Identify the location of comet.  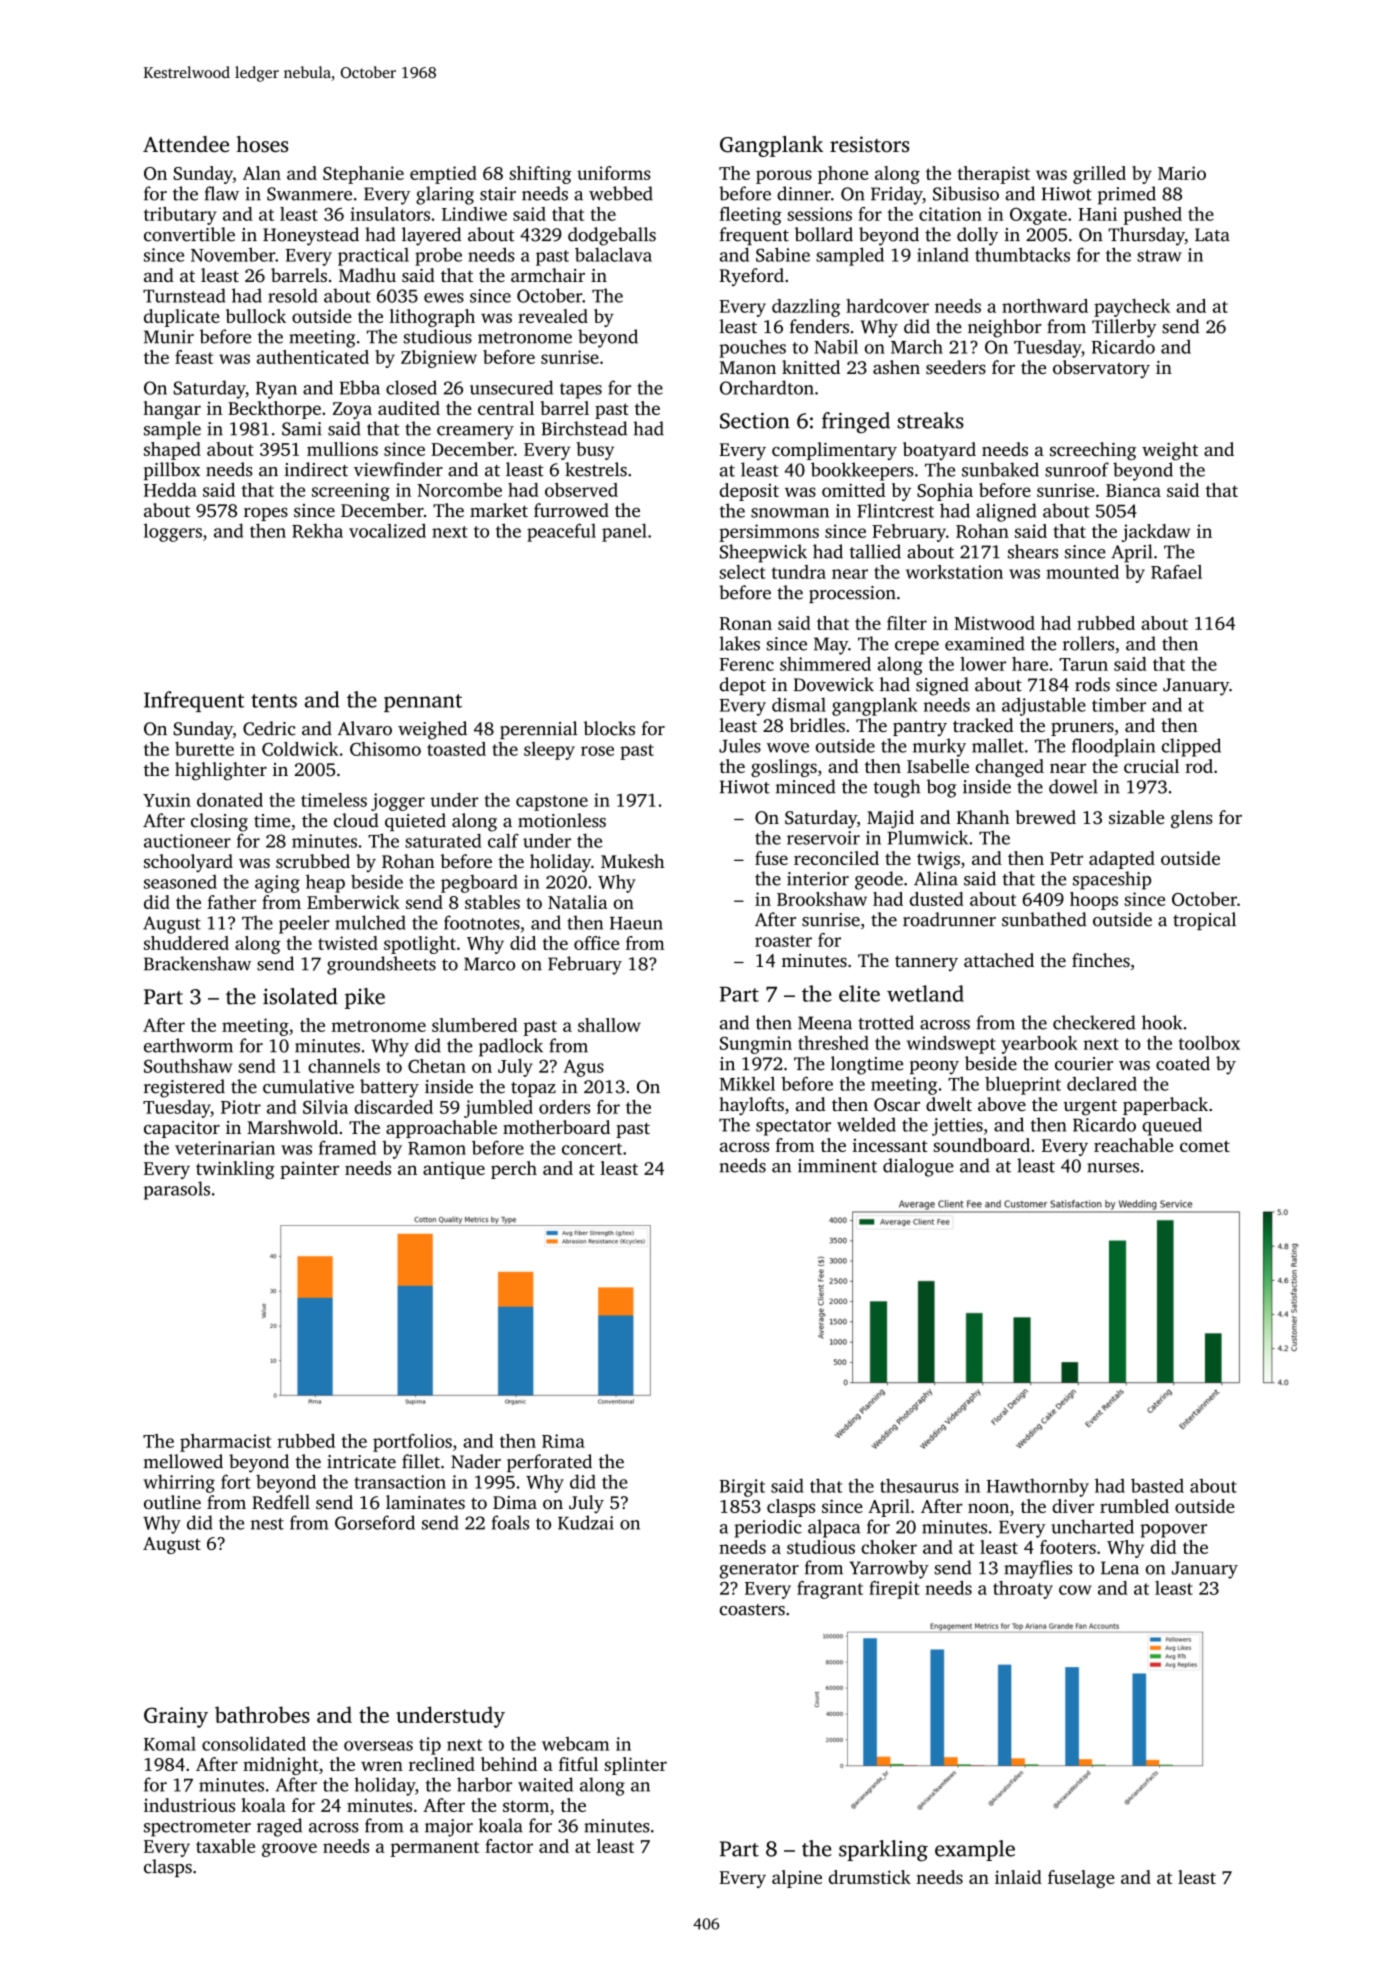
(1205, 1146).
